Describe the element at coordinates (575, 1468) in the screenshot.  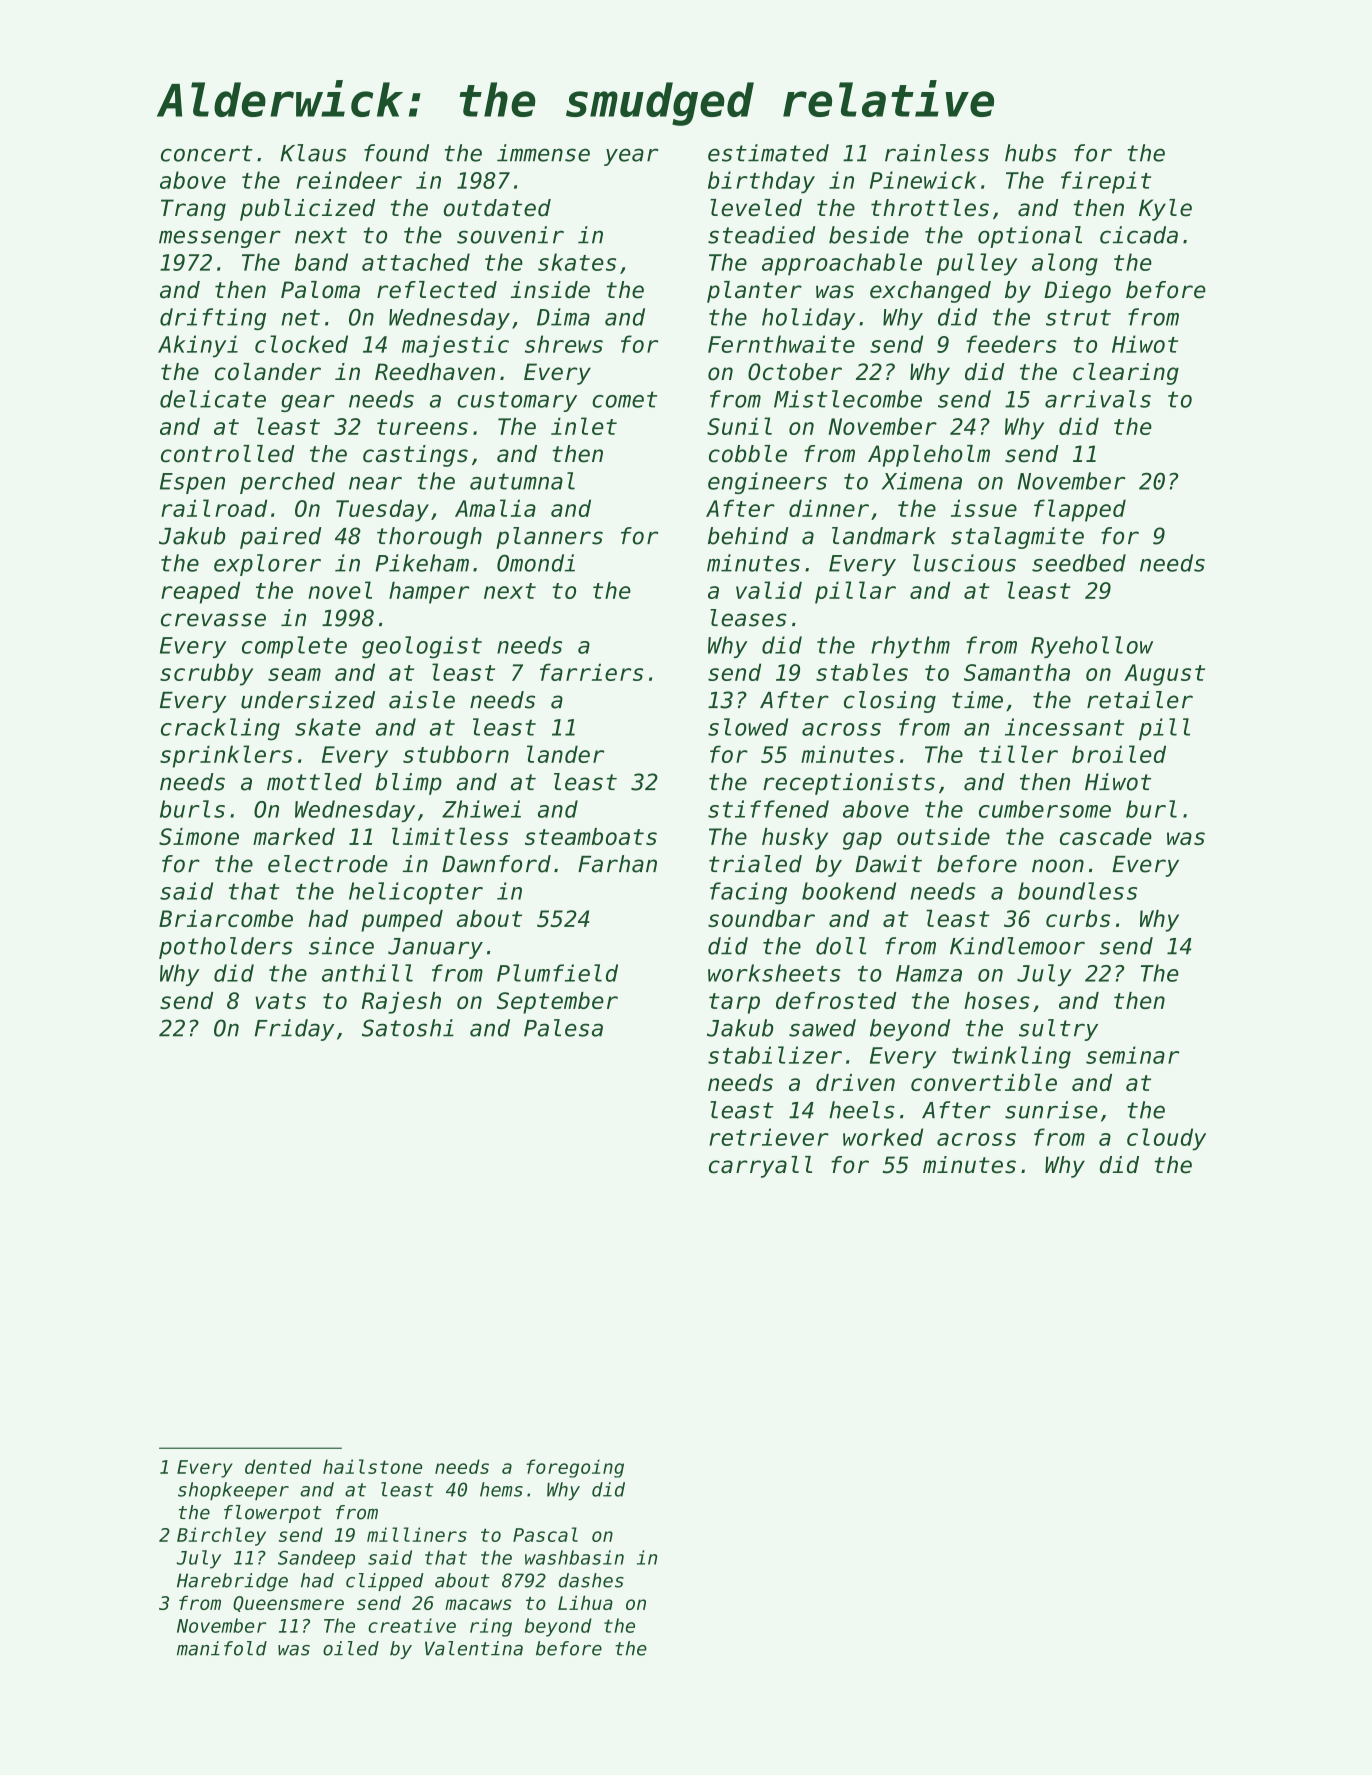
I see `foregoing` at that location.
